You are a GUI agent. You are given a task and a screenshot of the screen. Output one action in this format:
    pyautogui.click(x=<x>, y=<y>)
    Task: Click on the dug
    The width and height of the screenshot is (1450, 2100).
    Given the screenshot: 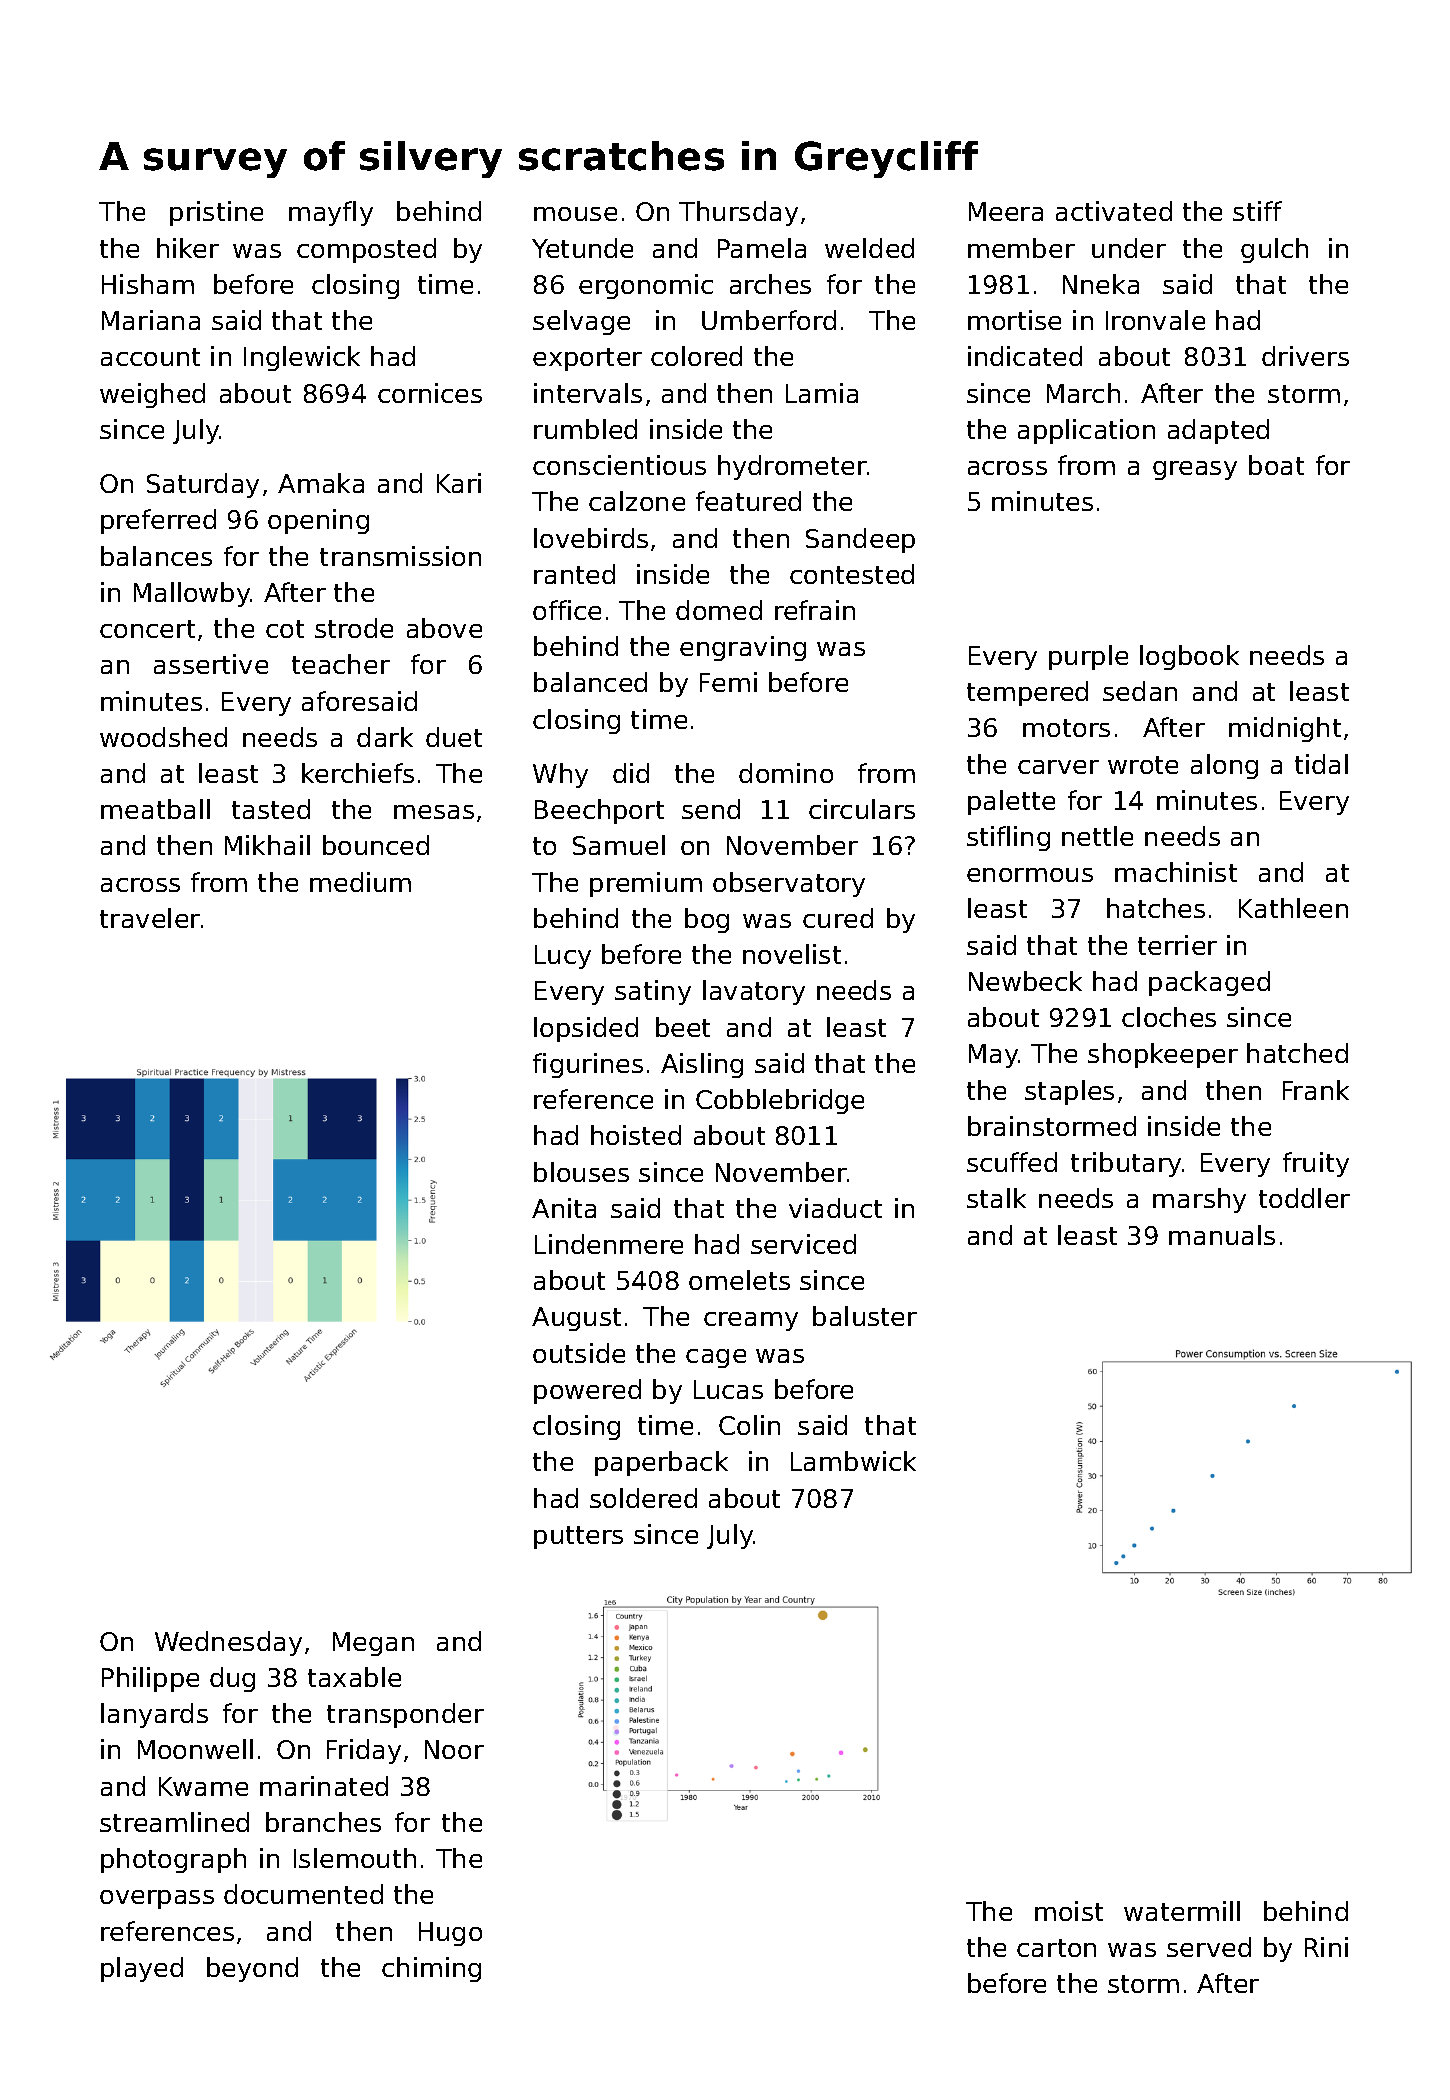 What is the action you would take?
    pyautogui.click(x=232, y=1679)
